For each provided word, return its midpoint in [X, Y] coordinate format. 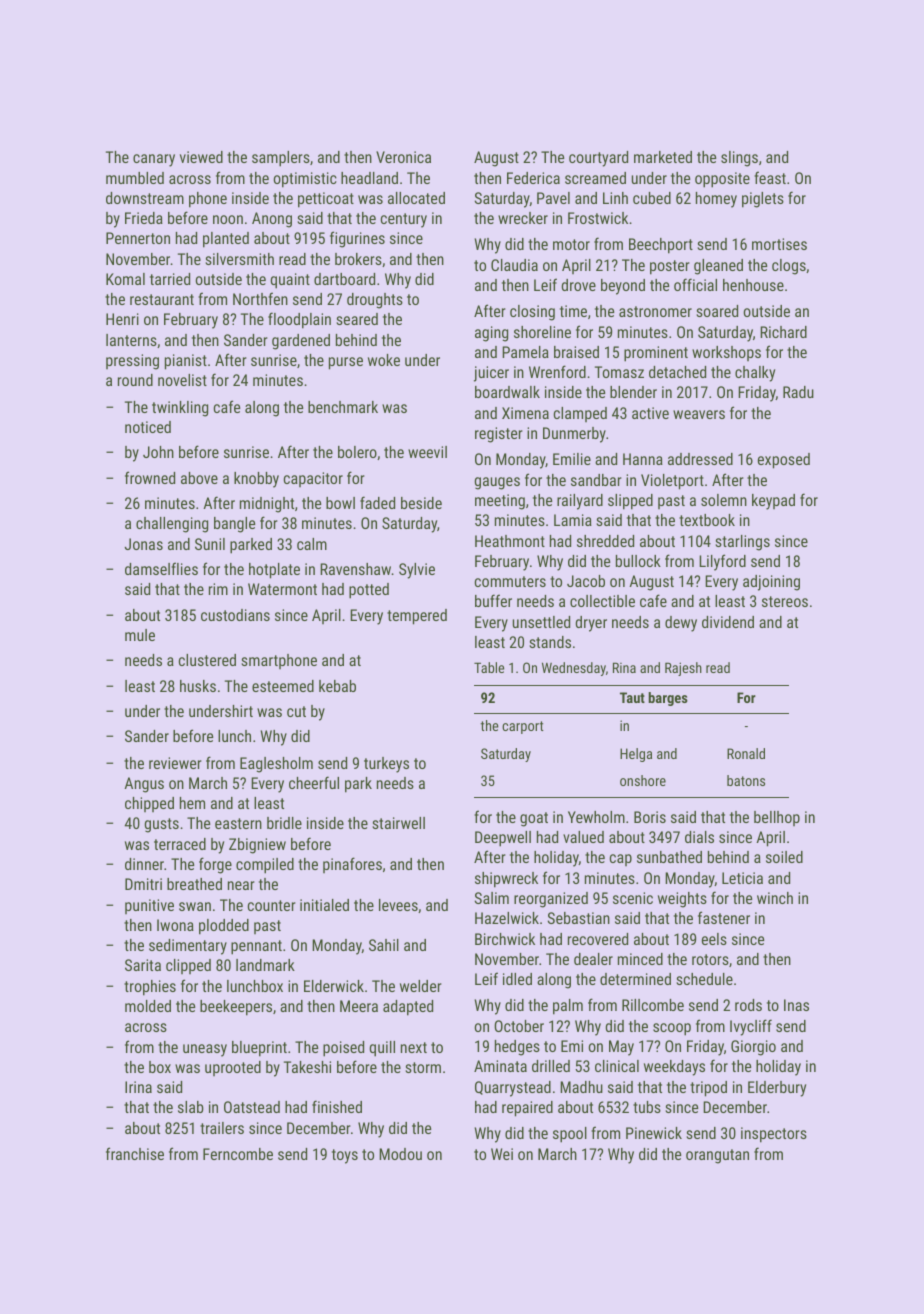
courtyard [598, 159]
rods [748, 1005]
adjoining [771, 583]
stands [550, 642]
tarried [170, 279]
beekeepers [236, 1008]
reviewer [175, 763]
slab [191, 1107]
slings [739, 159]
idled [517, 979]
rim [218, 589]
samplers [281, 159]
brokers [358, 259]
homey [716, 200]
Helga [636, 755]
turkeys [386, 765]
